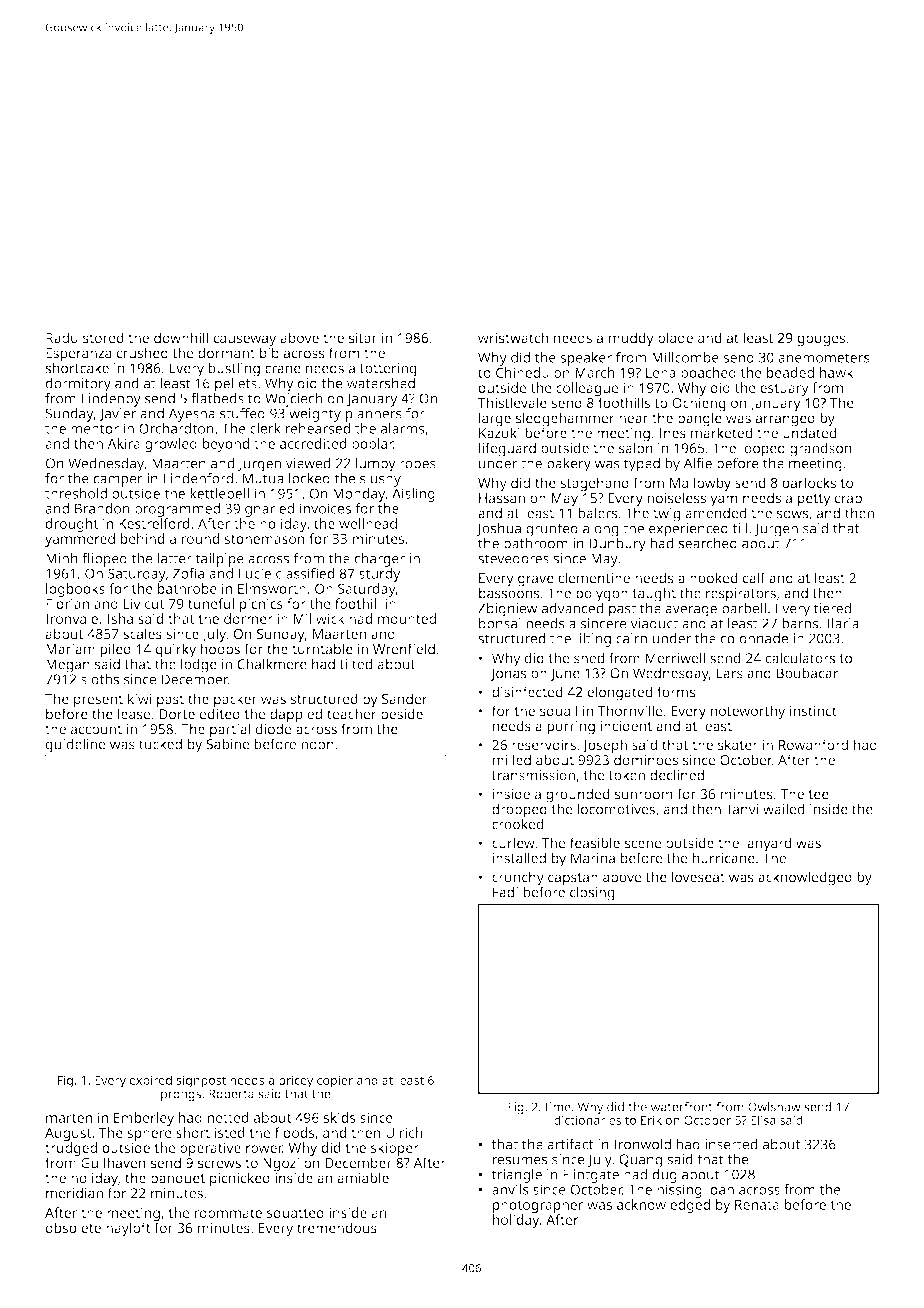 The width and height of the screenshot is (924, 1308). I want to click on loveseat, so click(698, 877).
